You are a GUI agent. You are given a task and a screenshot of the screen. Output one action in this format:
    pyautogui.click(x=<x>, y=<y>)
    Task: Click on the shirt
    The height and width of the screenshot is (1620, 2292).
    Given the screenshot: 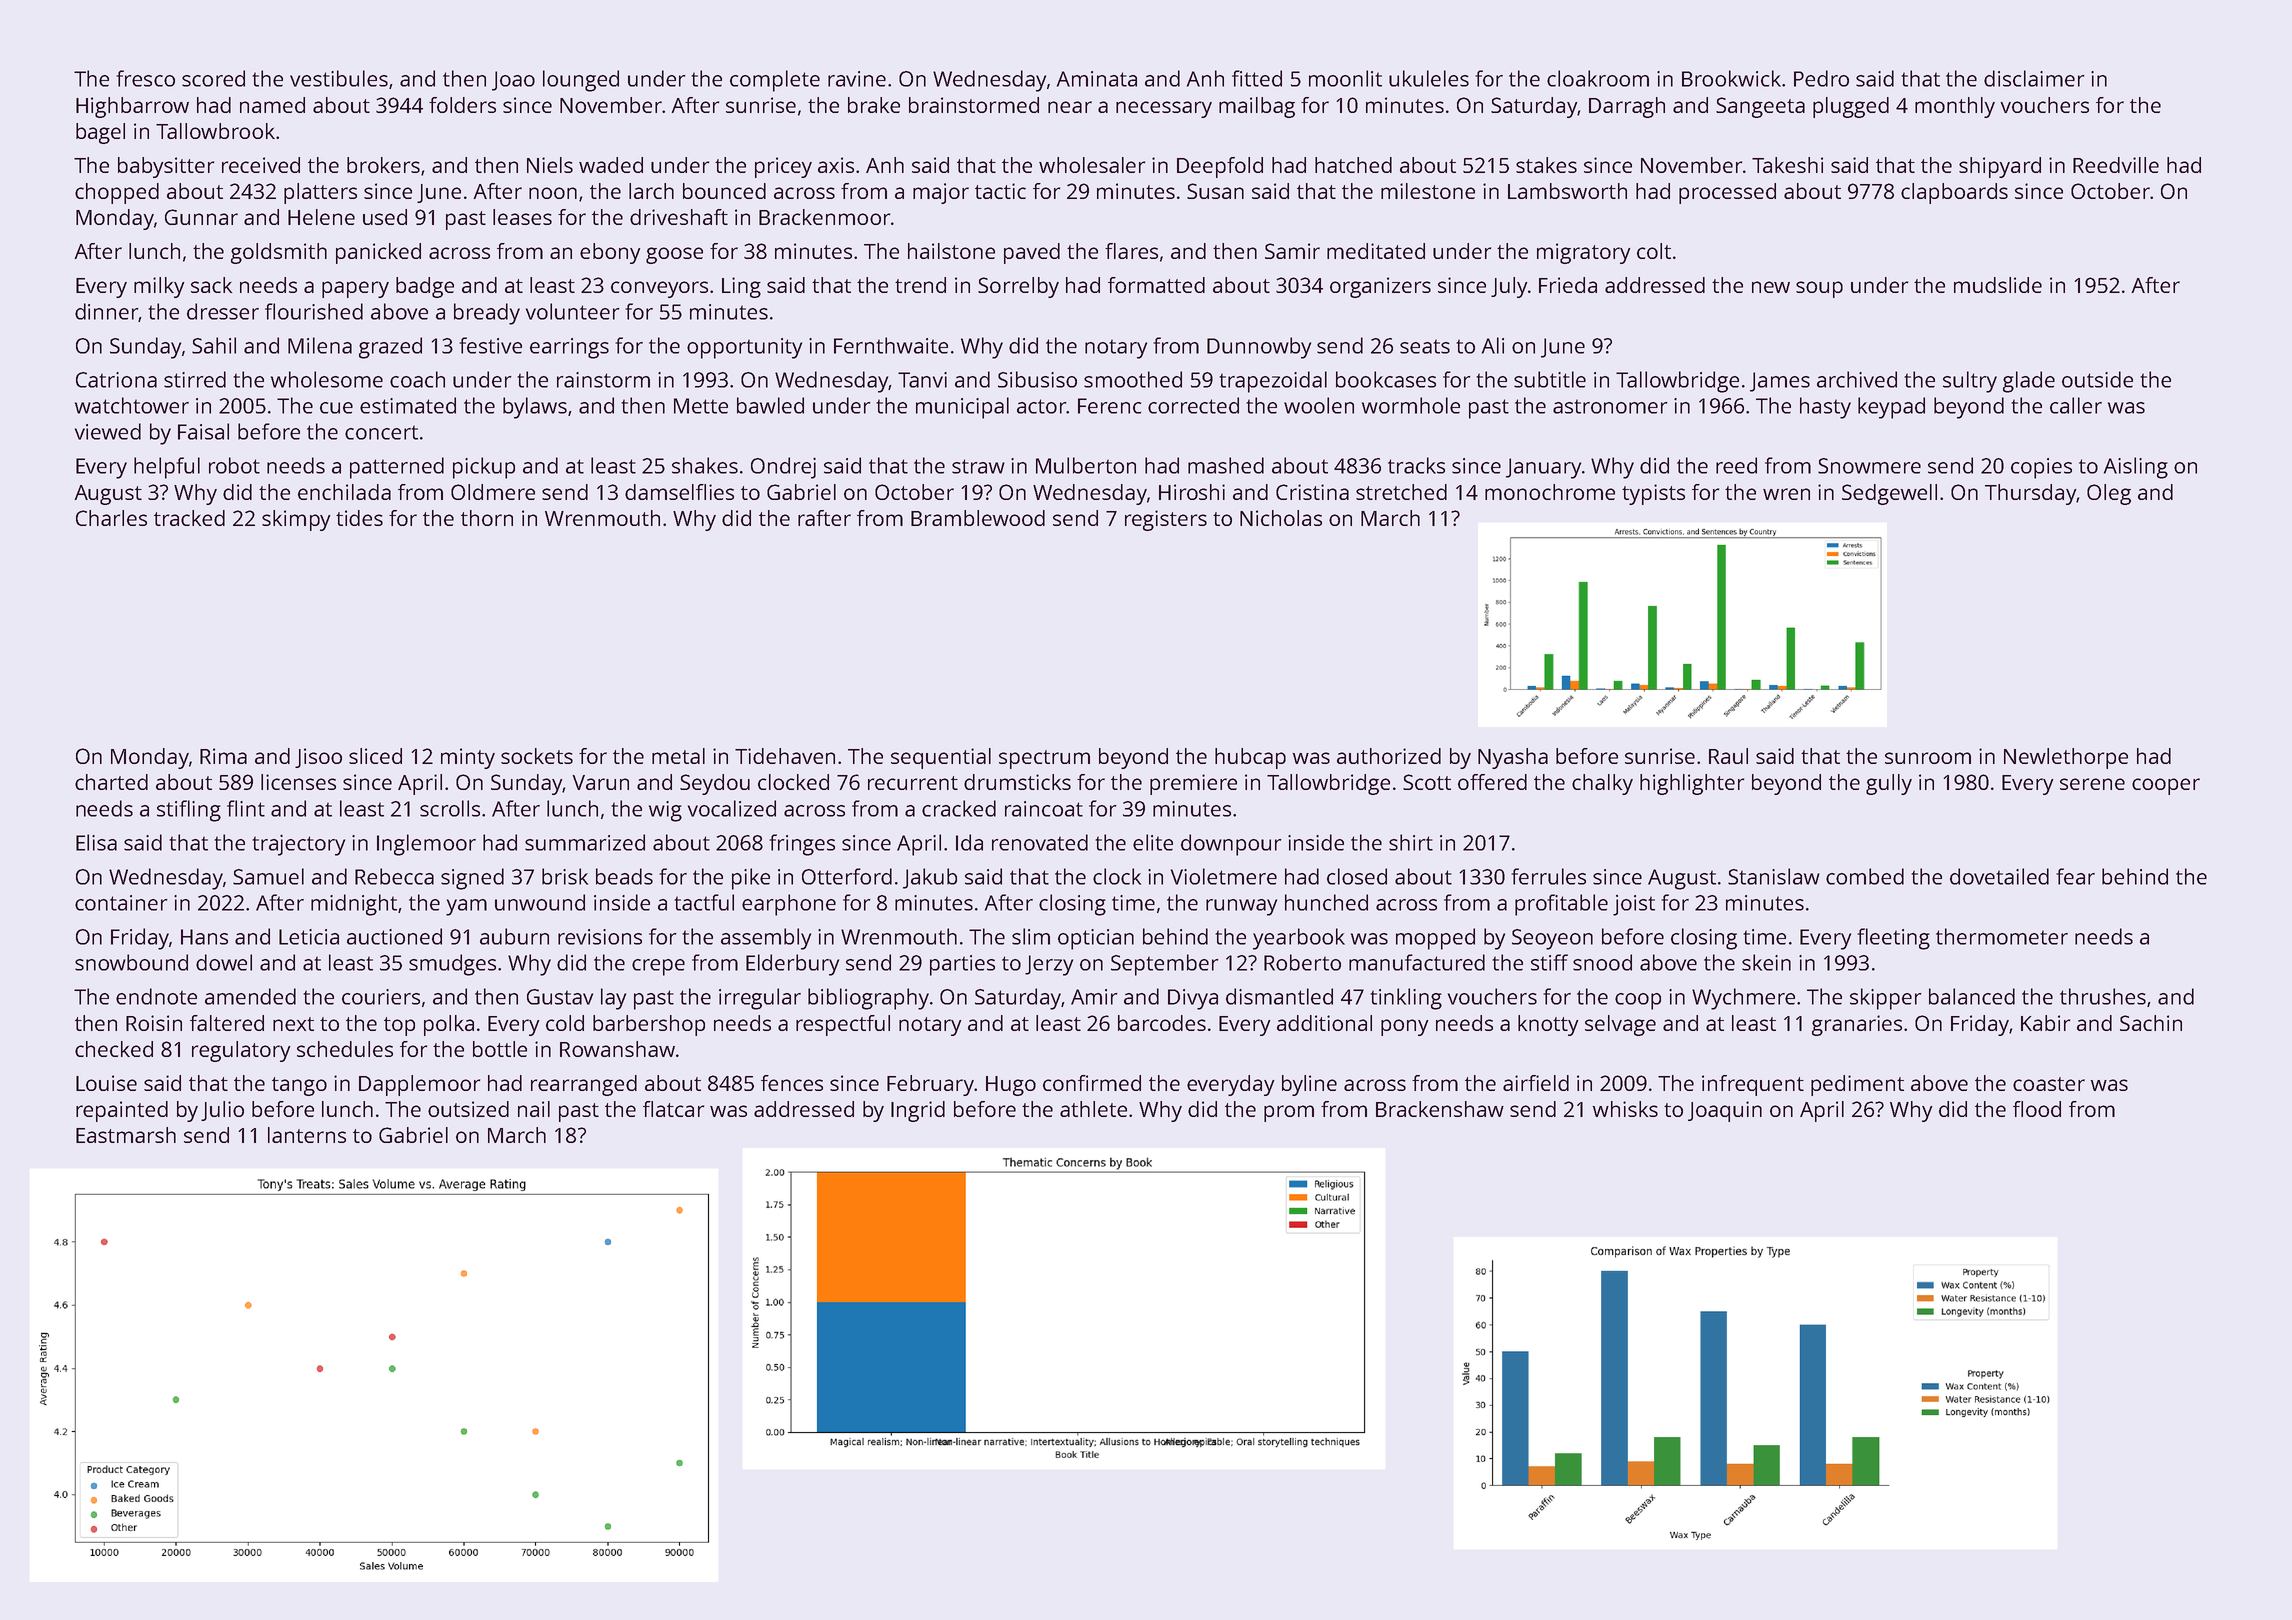 What is the action you would take?
    pyautogui.click(x=1411, y=842)
